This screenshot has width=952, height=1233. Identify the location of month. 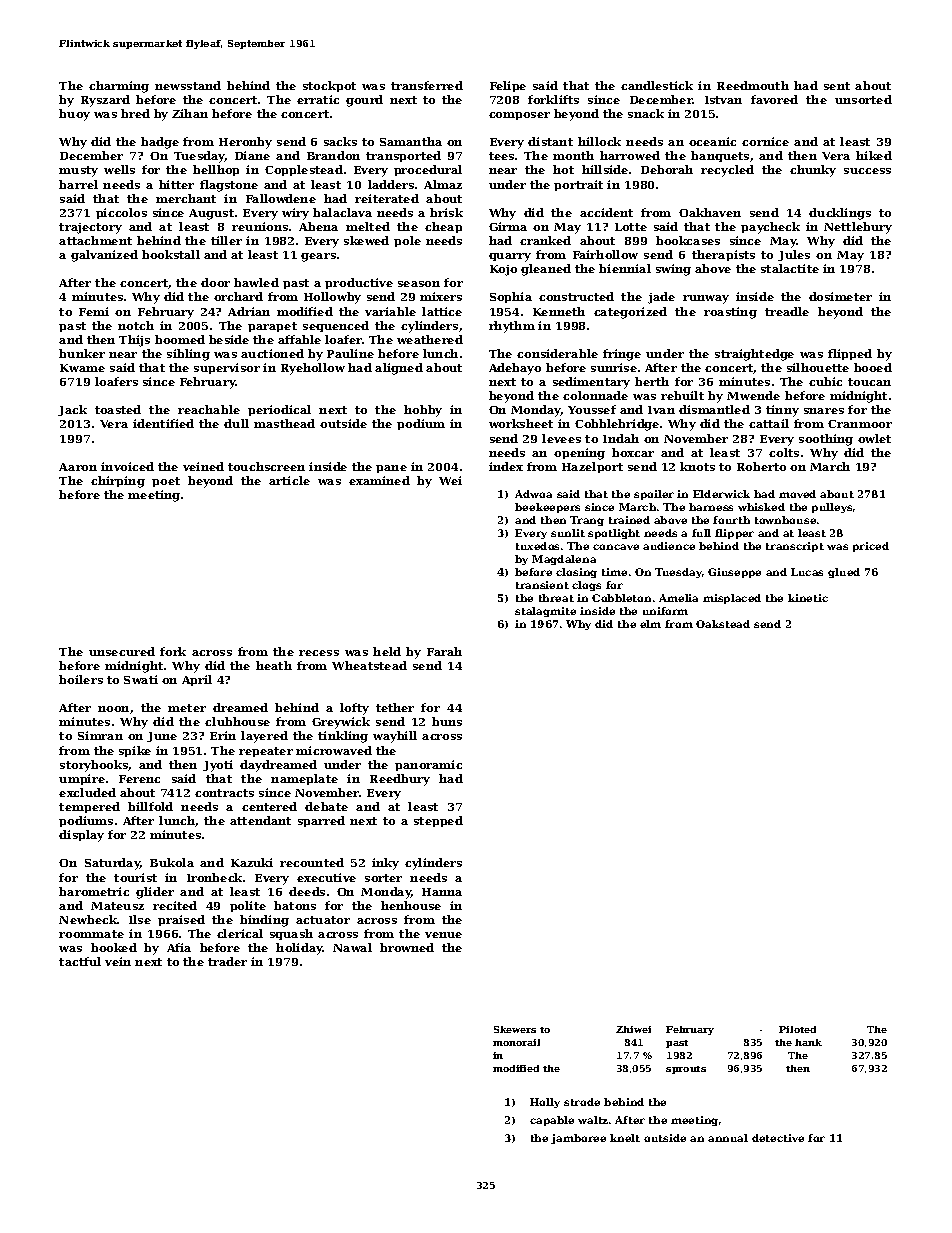
(573, 155).
